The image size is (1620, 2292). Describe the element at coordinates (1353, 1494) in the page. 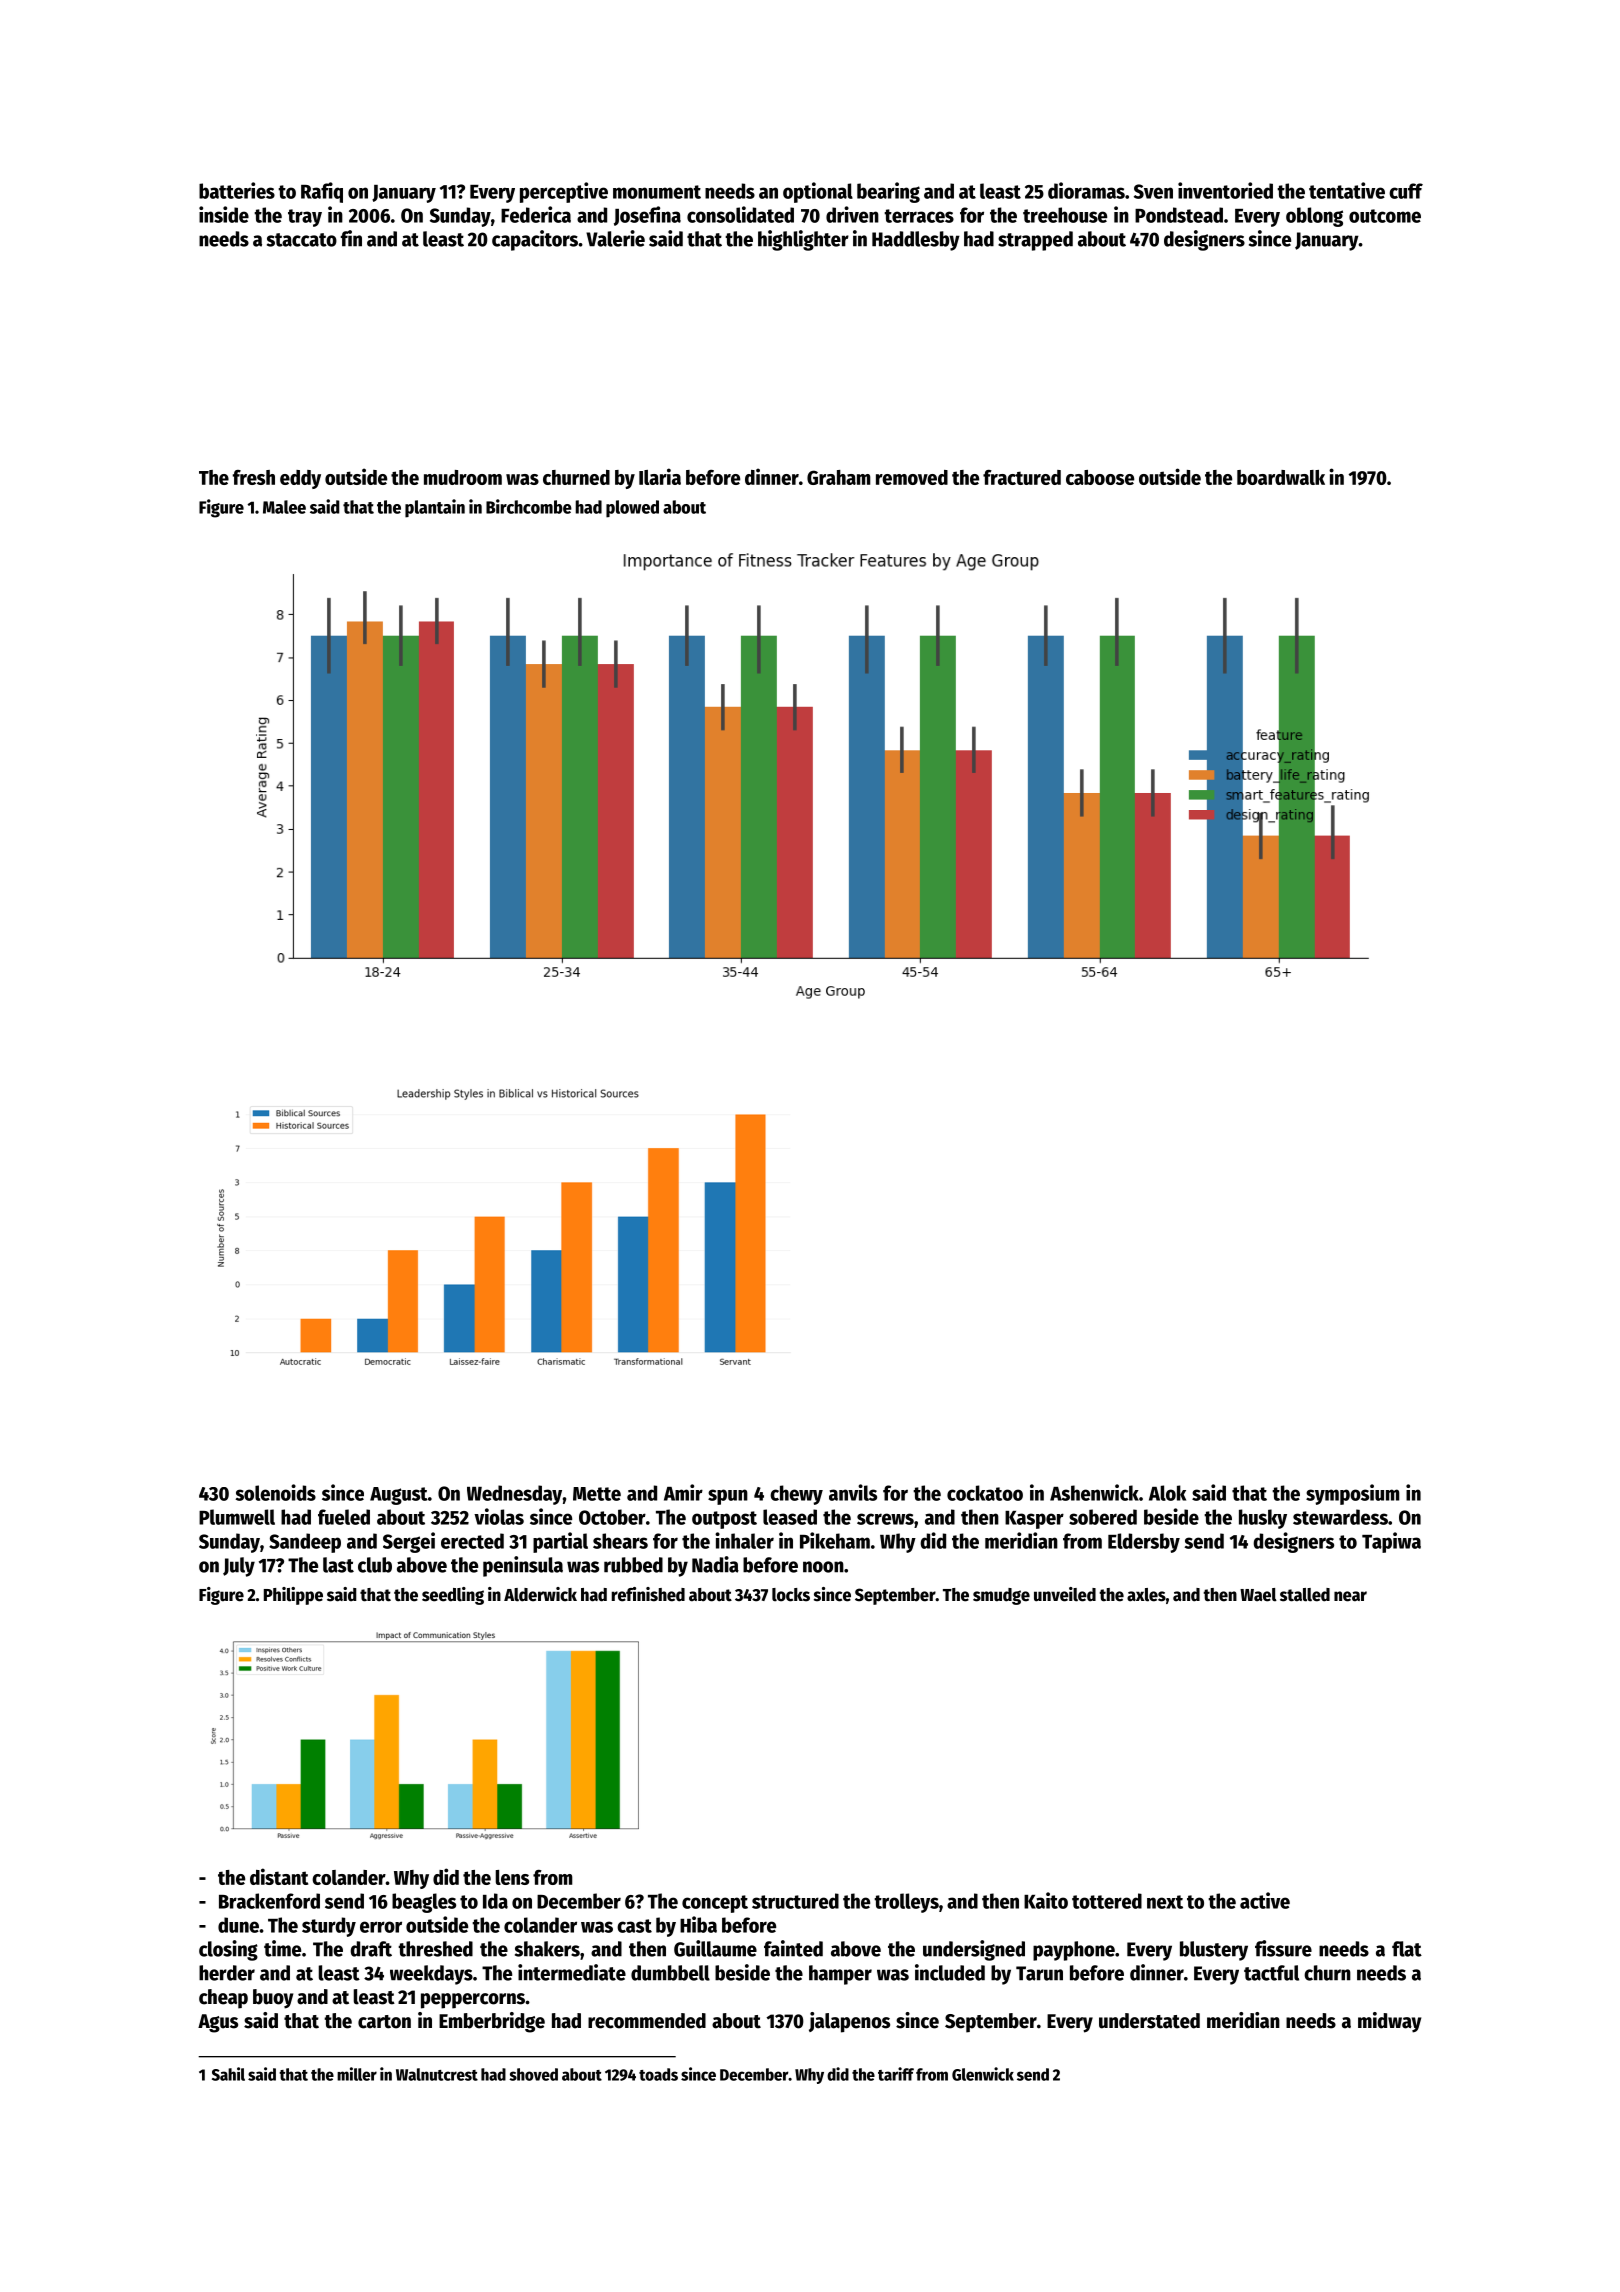

I see `symposium` at that location.
